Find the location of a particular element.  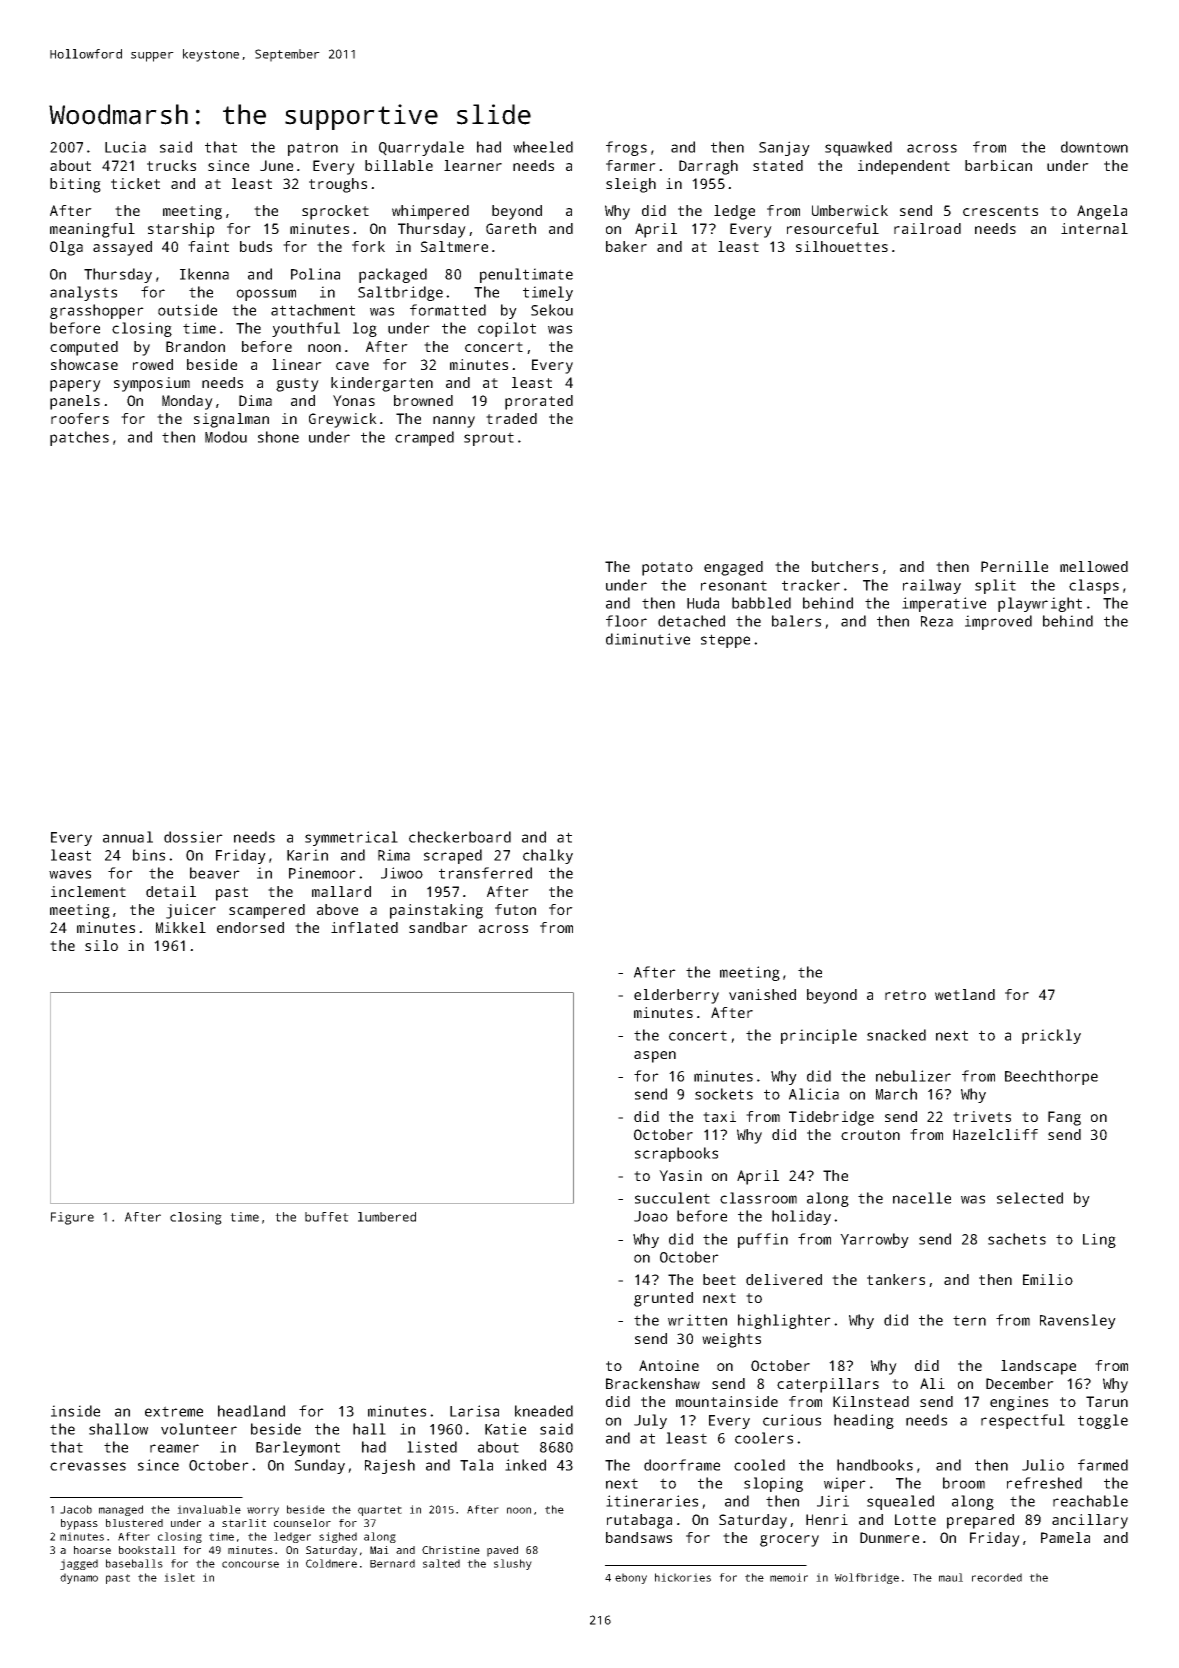

sprout is located at coordinates (489, 439).
